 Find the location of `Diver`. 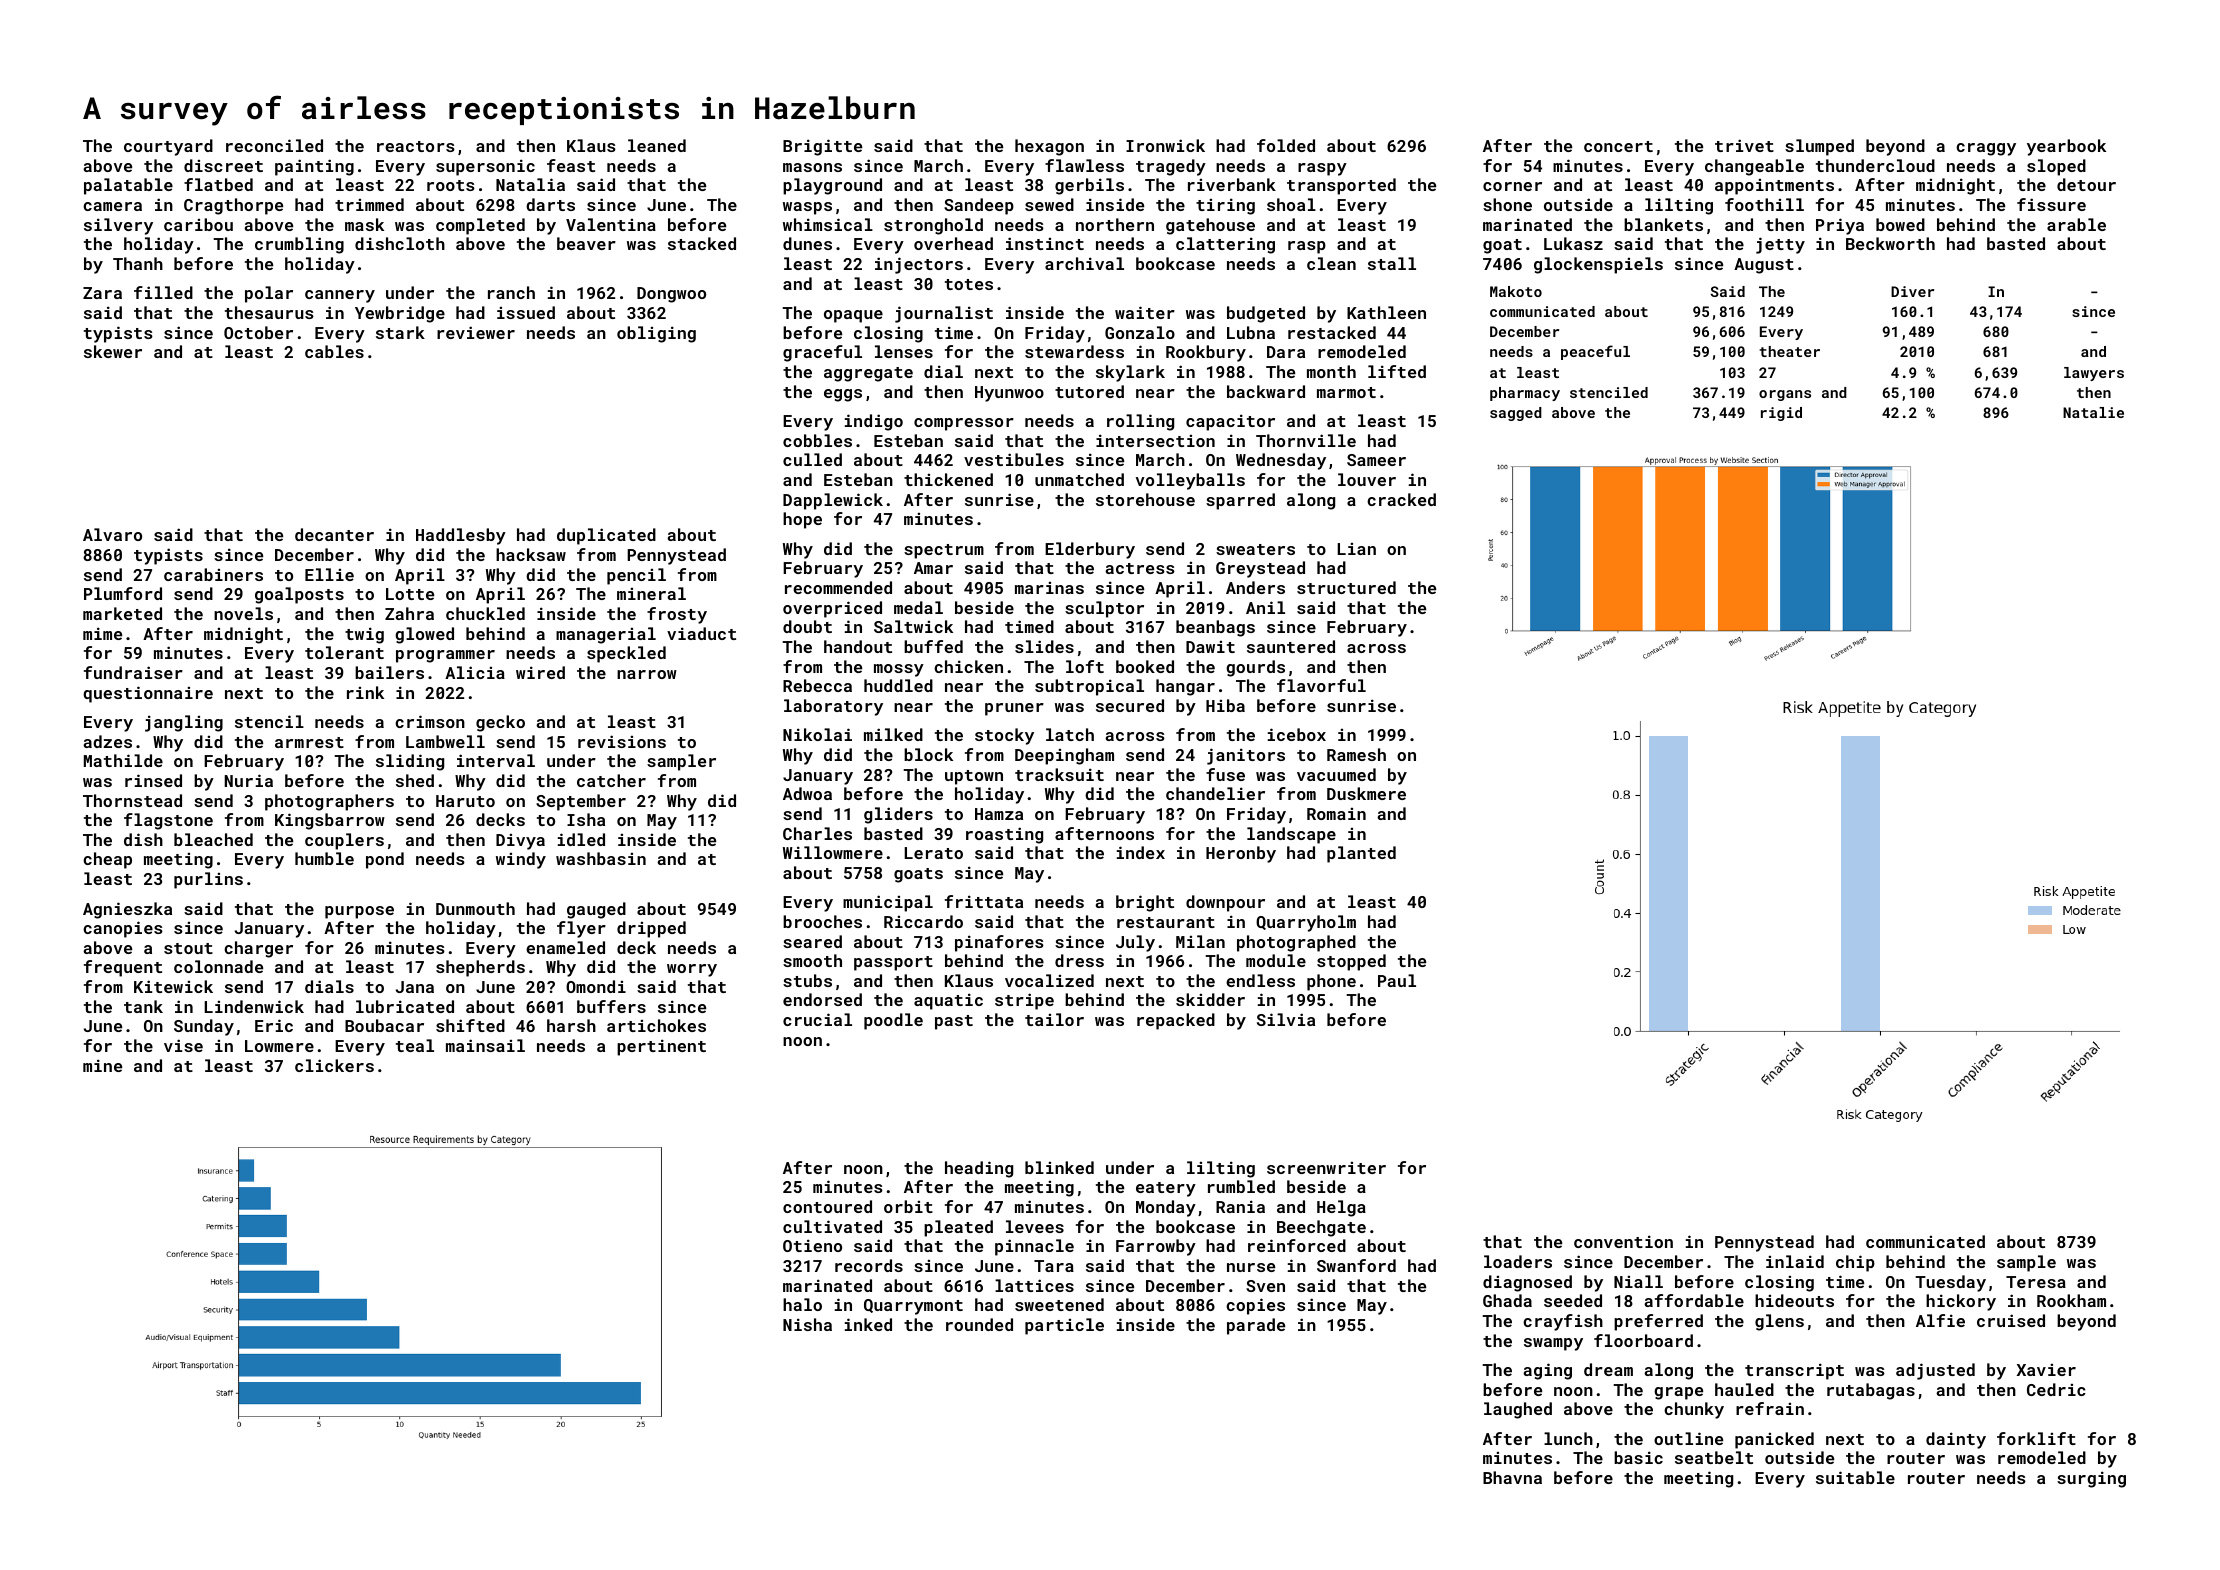

Diver is located at coordinates (1912, 291).
